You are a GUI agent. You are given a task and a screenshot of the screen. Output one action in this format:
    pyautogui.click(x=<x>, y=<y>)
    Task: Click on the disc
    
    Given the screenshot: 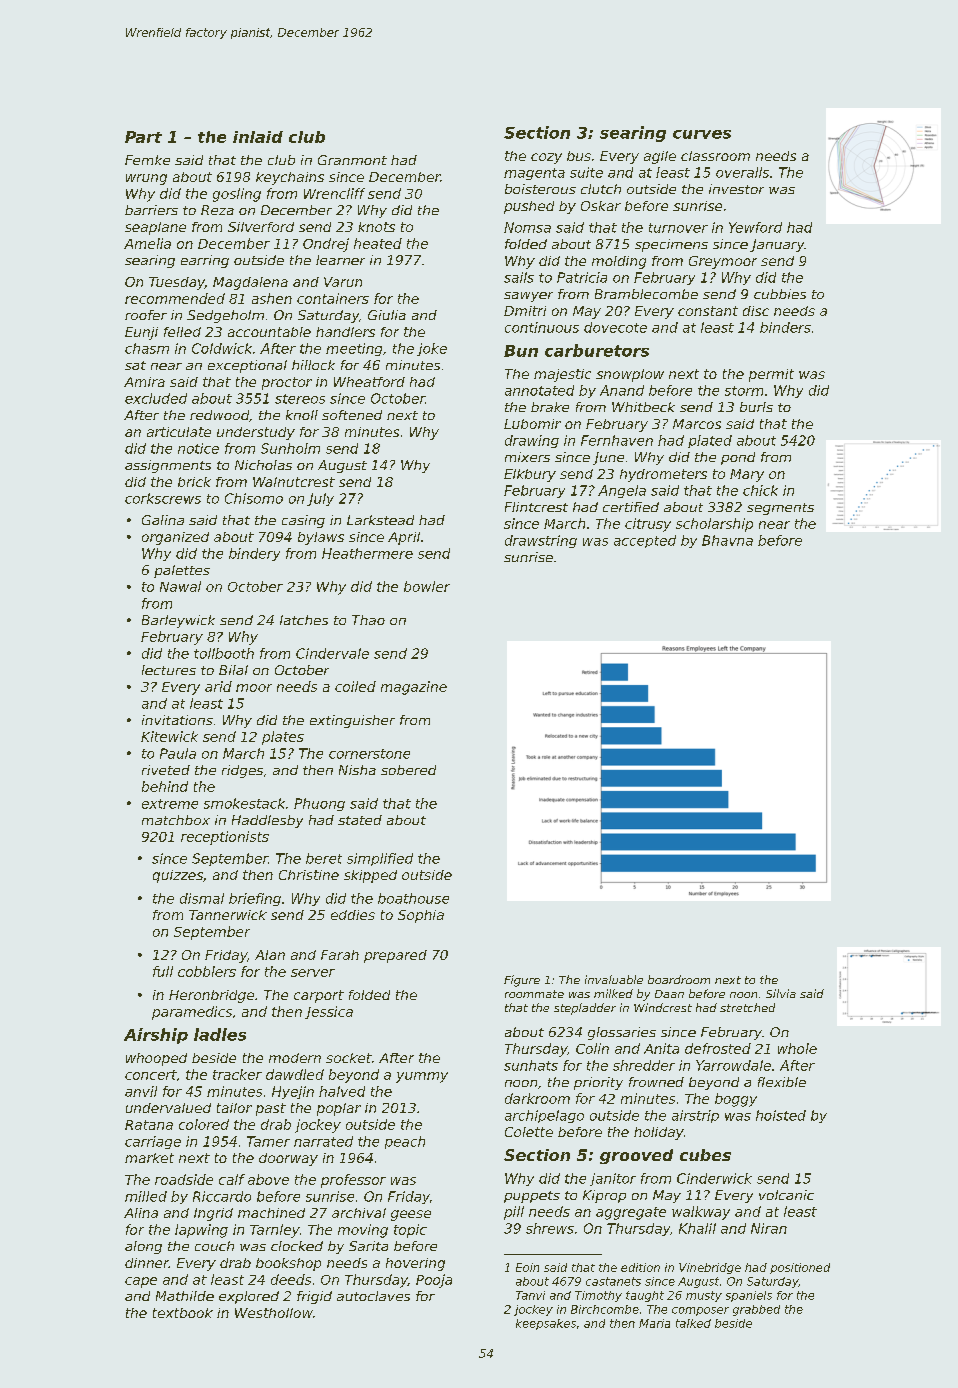 What is the action you would take?
    pyautogui.click(x=756, y=311)
